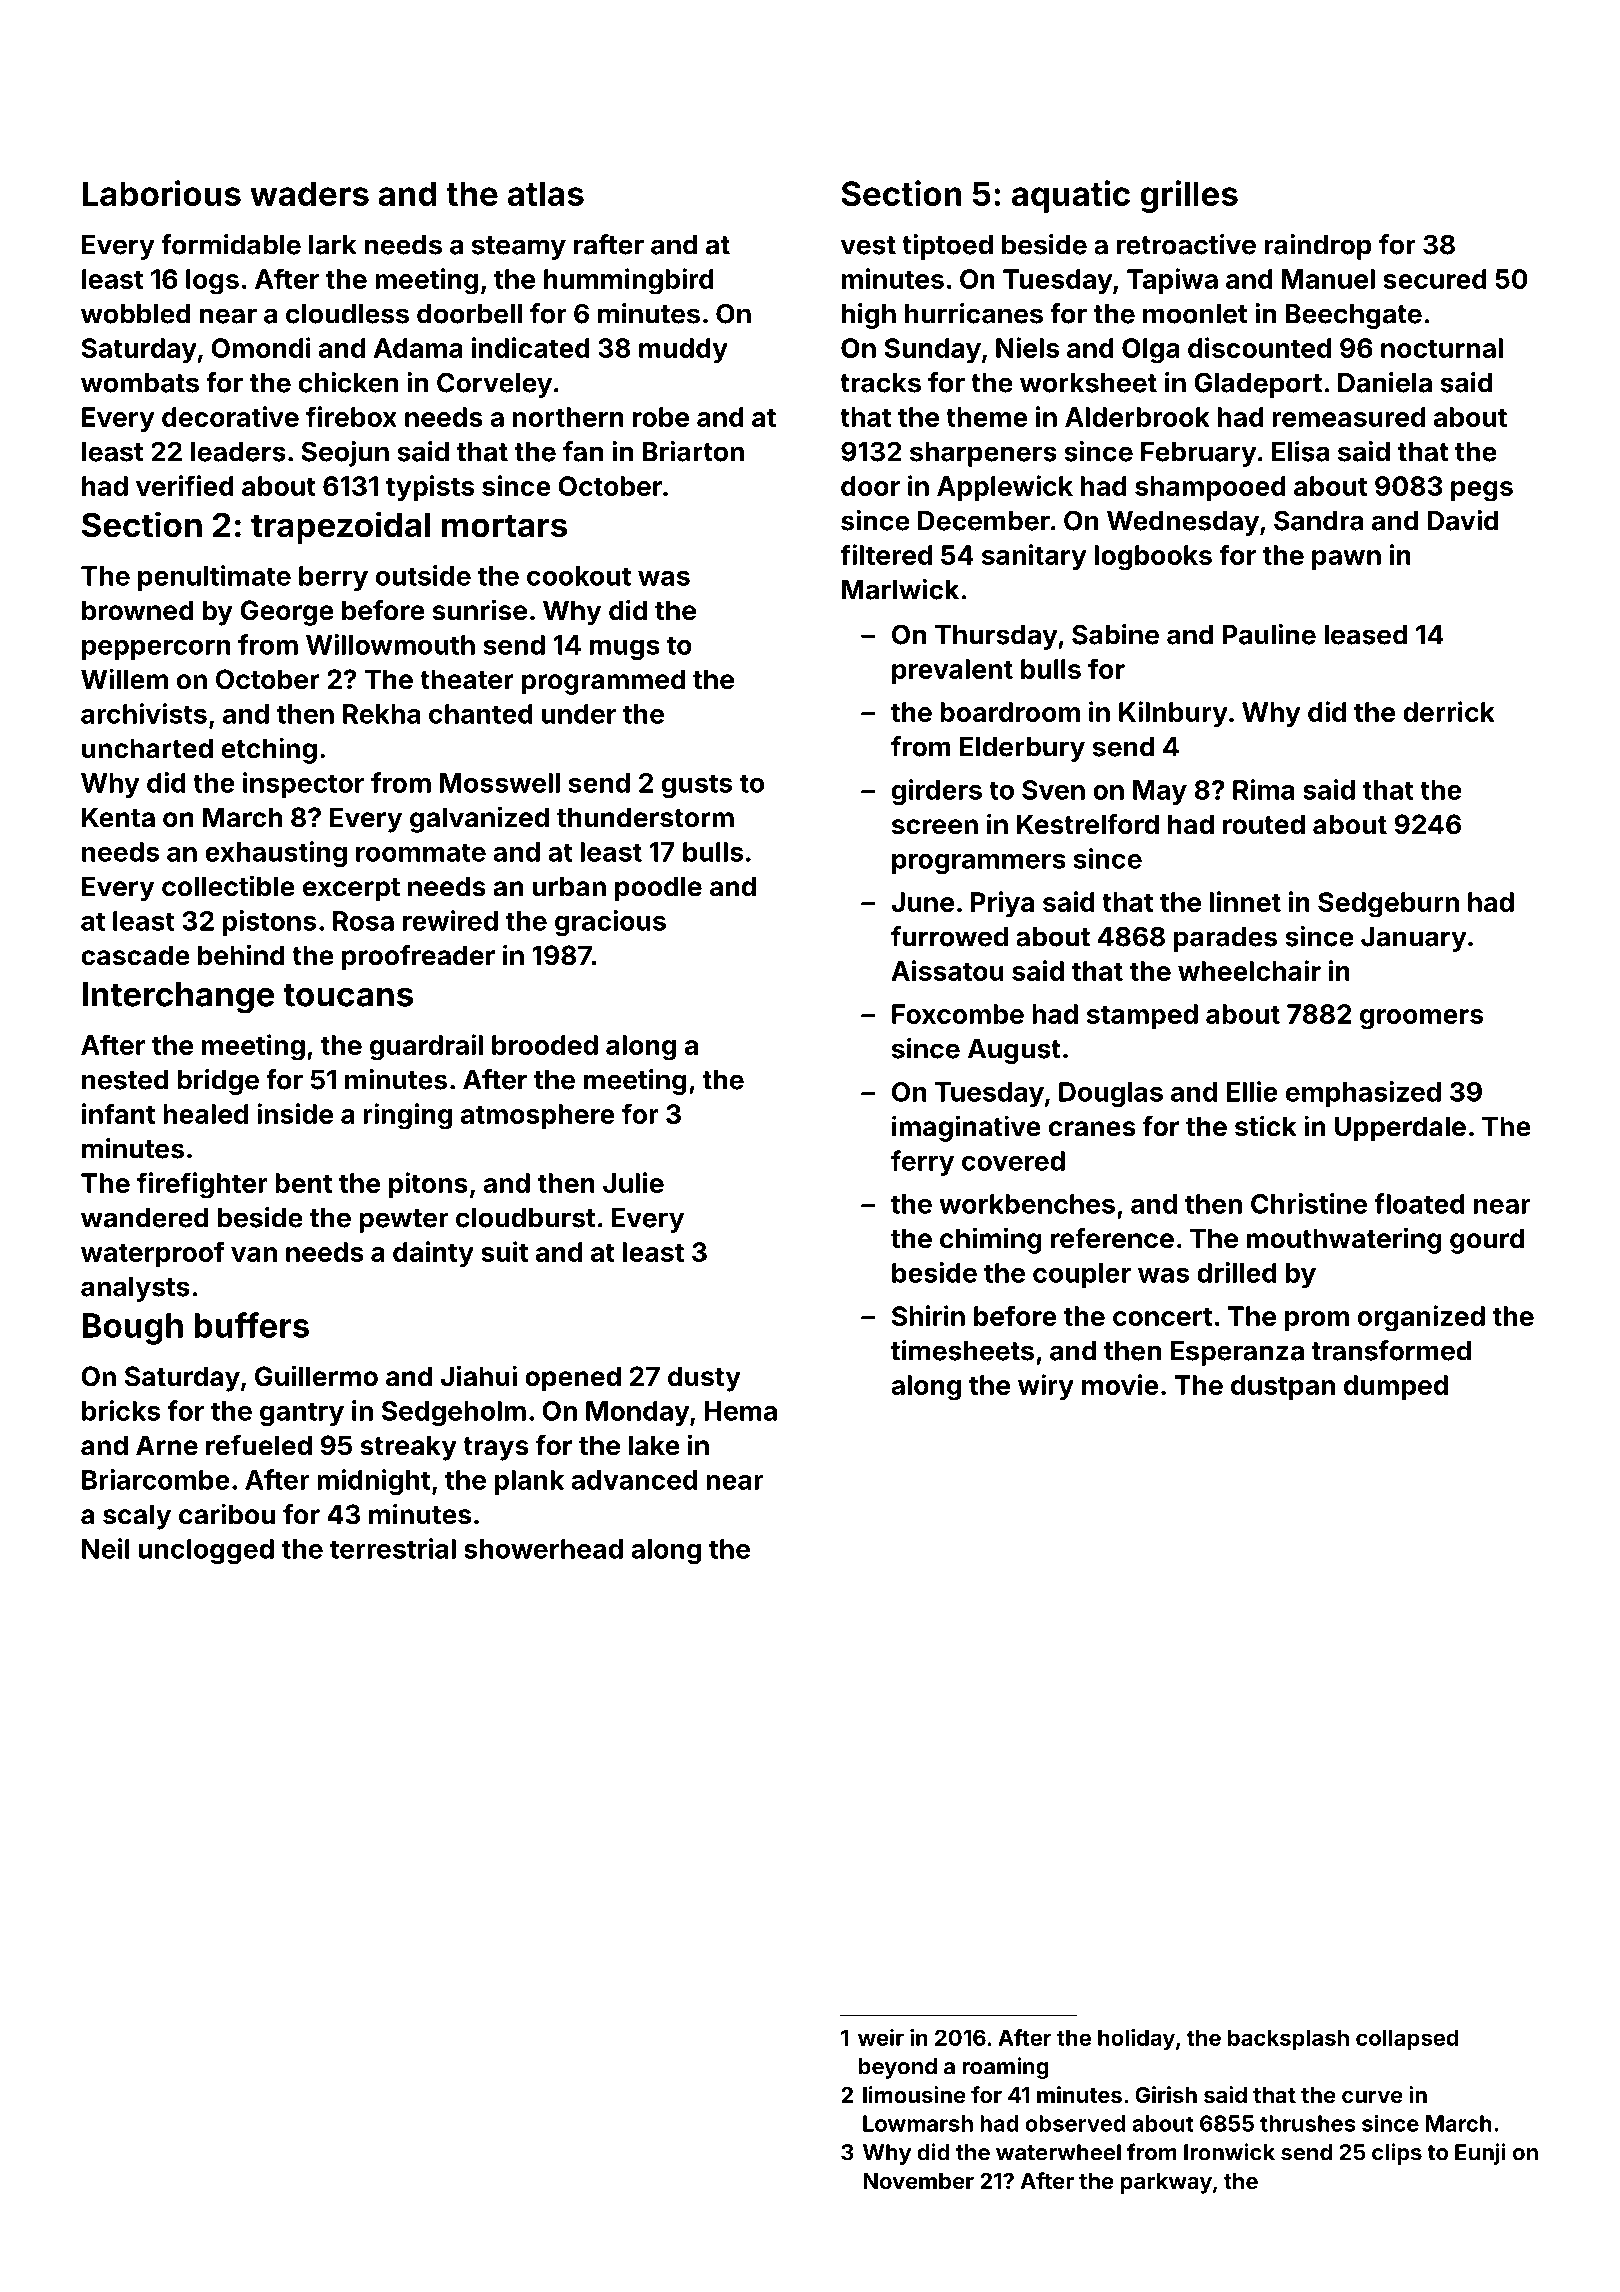 Image resolution: width=1620 pixels, height=2292 pixels. Describe the element at coordinates (658, 889) in the screenshot. I see `poodle` at that location.
